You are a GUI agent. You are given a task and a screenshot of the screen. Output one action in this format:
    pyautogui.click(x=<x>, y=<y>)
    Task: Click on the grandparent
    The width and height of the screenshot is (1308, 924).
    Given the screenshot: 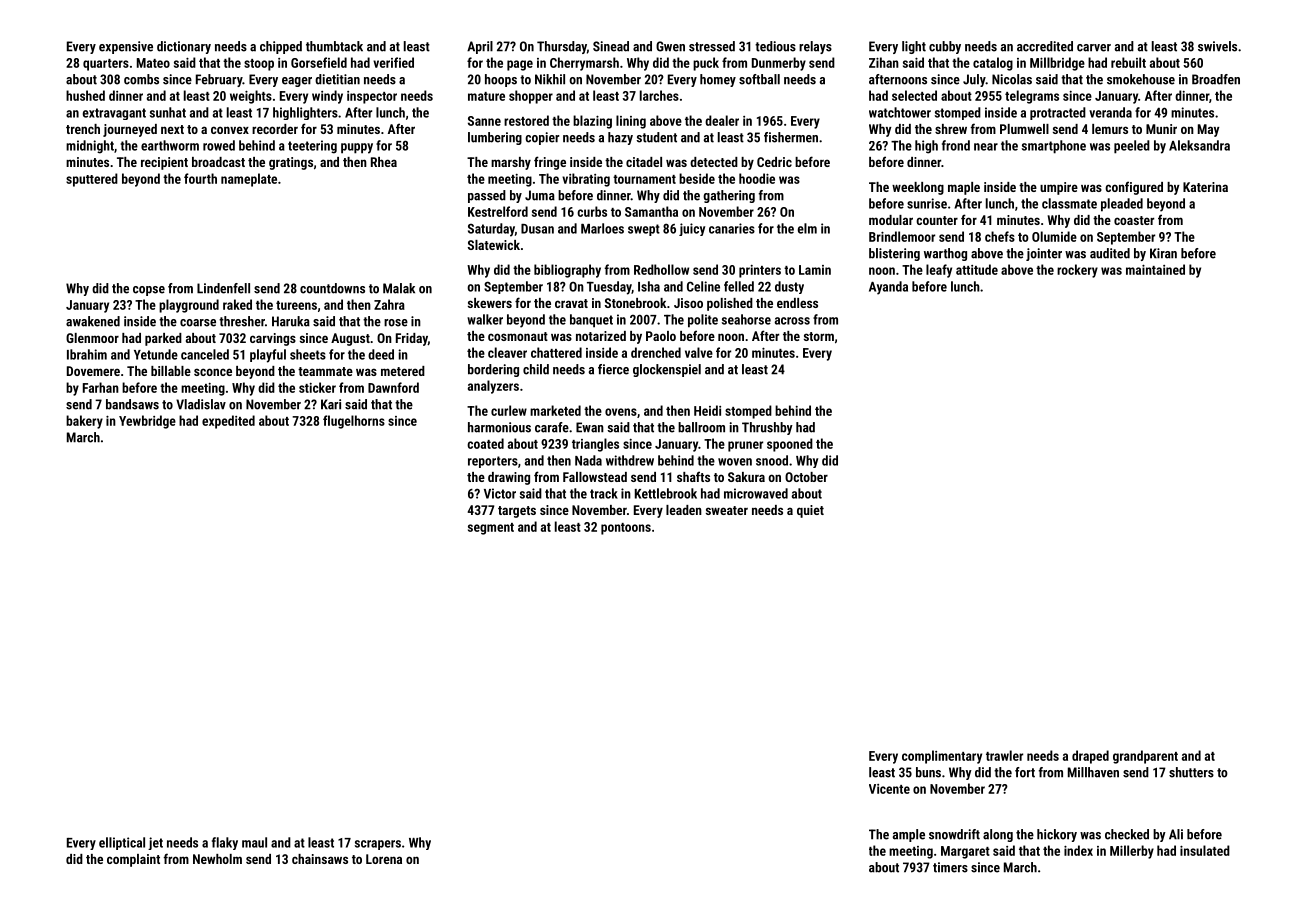 What is the action you would take?
    pyautogui.click(x=1145, y=757)
